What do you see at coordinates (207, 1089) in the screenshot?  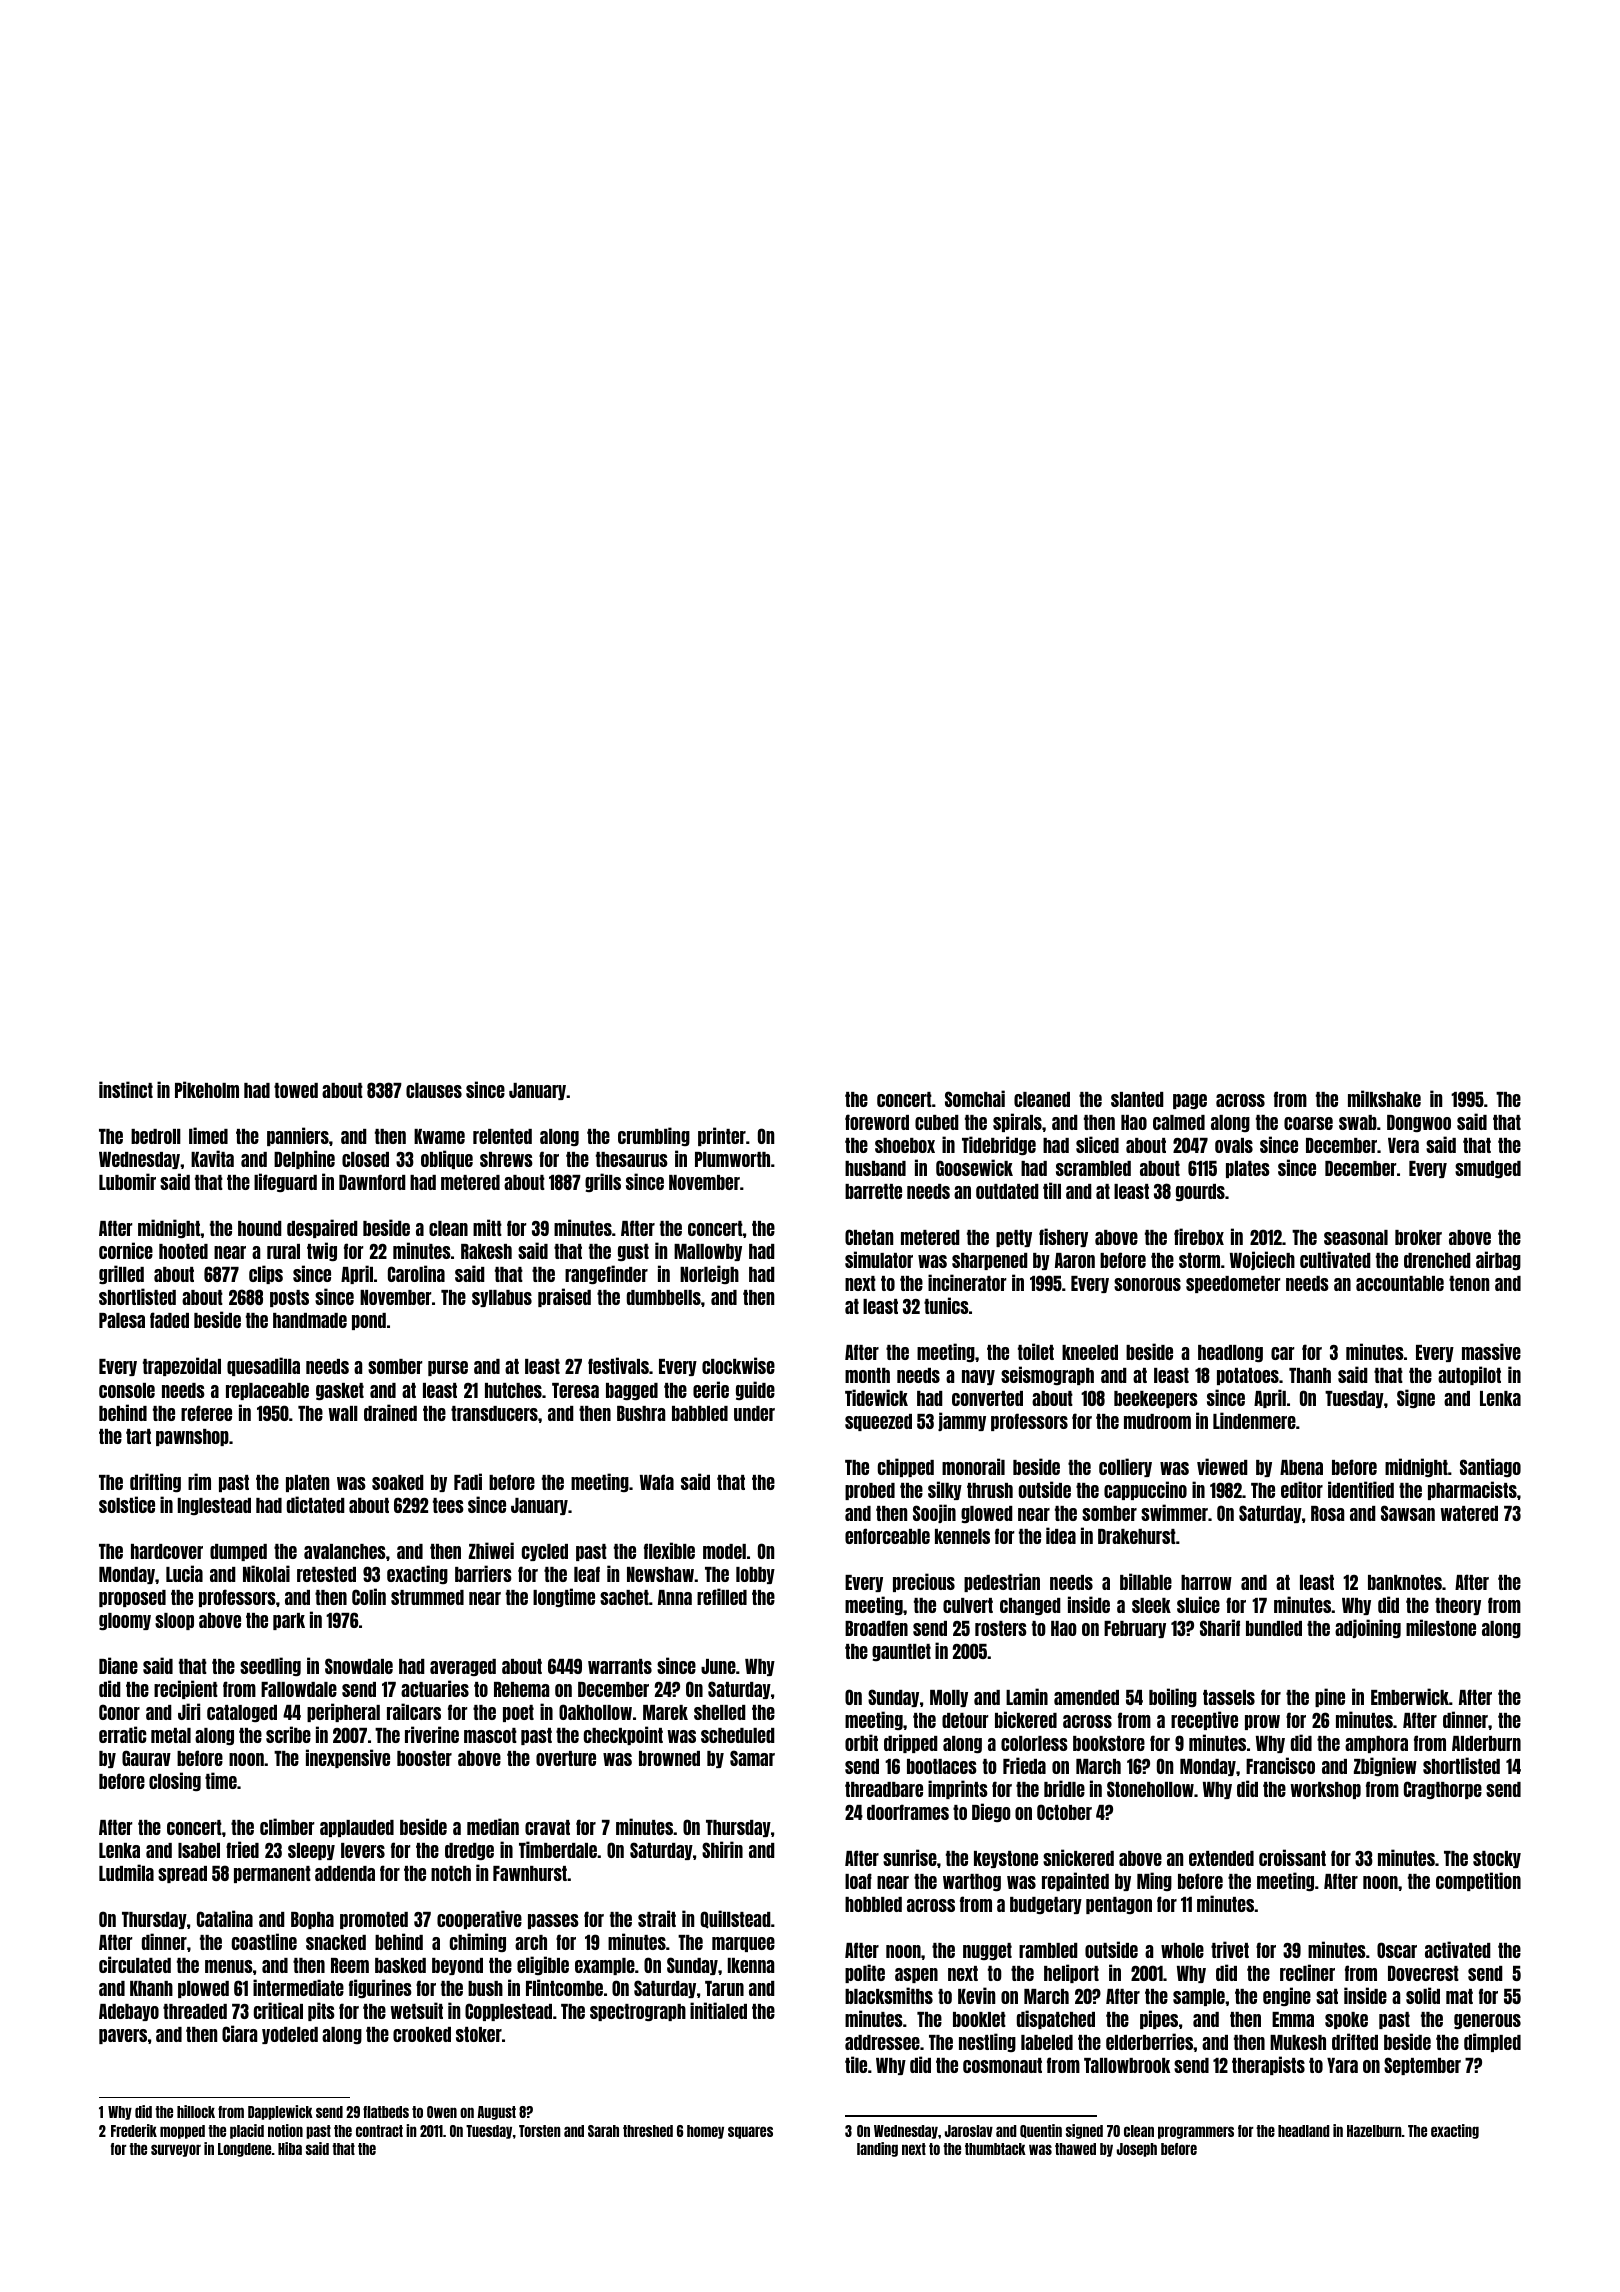 I see `Pikeholm` at bounding box center [207, 1089].
